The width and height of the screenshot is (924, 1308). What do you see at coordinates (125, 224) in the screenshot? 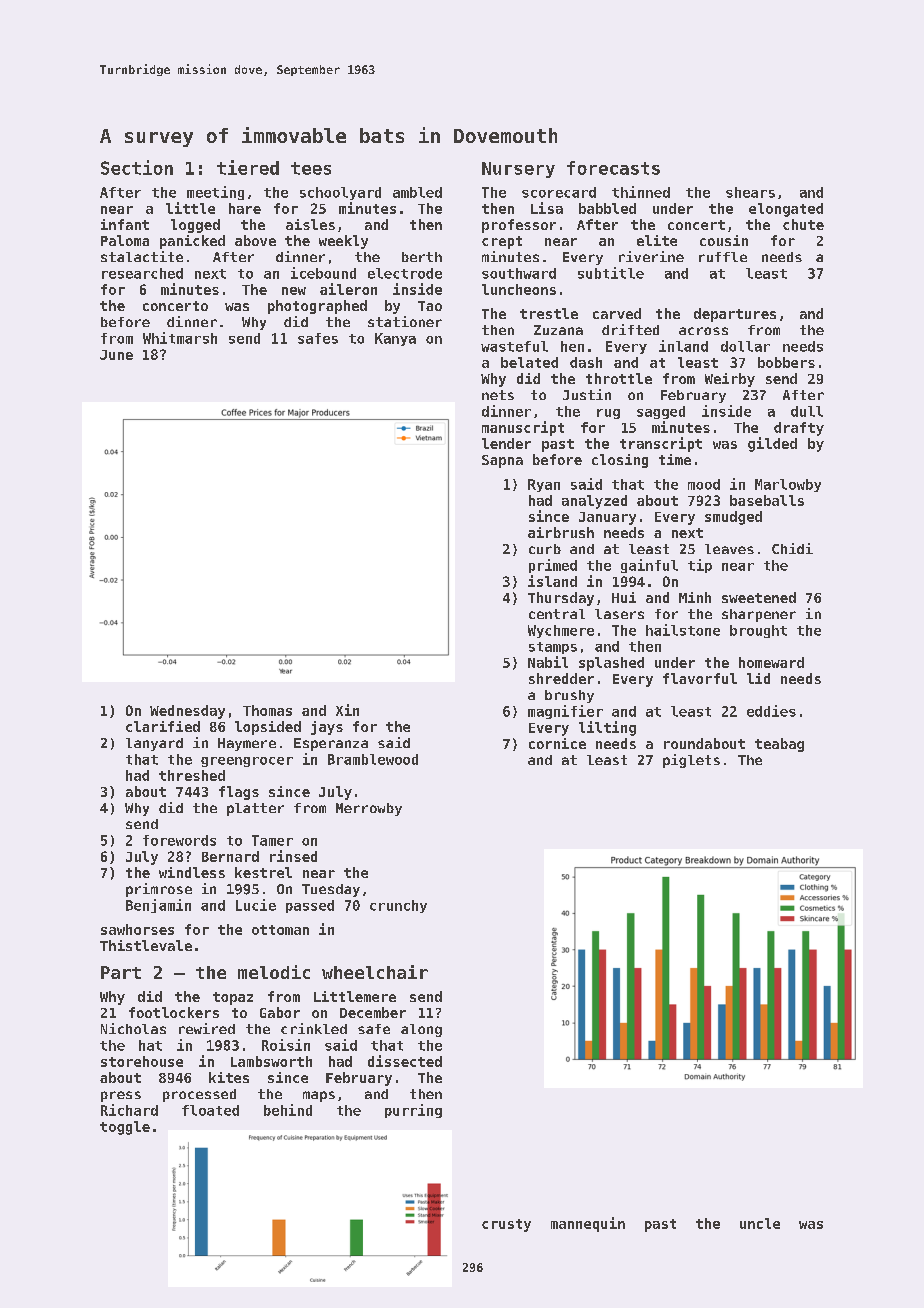
I see `infant` at bounding box center [125, 224].
